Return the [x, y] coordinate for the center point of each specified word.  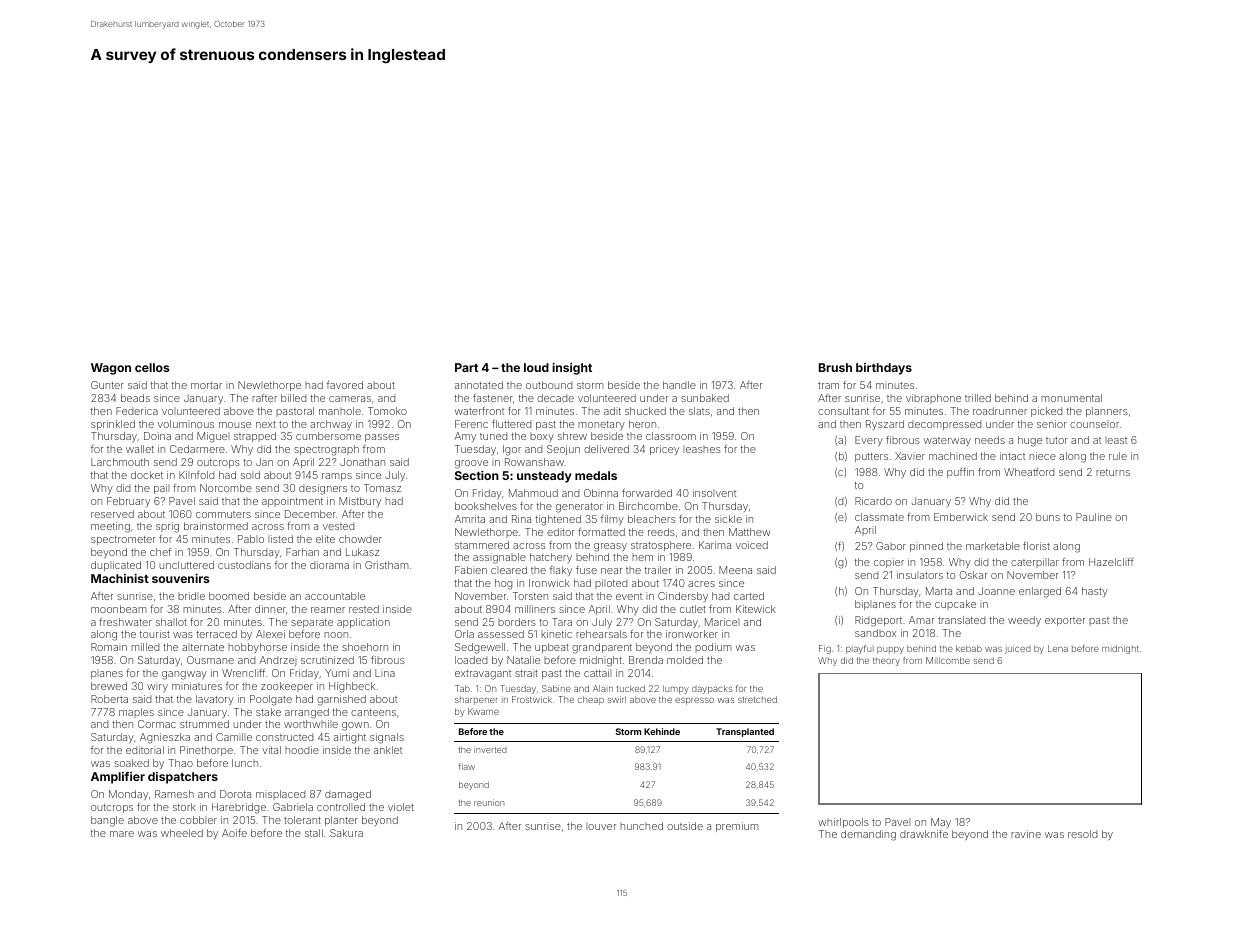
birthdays [884, 369]
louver [601, 826]
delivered [606, 449]
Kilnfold [196, 475]
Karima [715, 545]
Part [466, 367]
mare [122, 834]
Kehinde [662, 731]
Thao [180, 763]
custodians [244, 565]
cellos [152, 367]
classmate [879, 517]
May [941, 823]
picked [1046, 412]
